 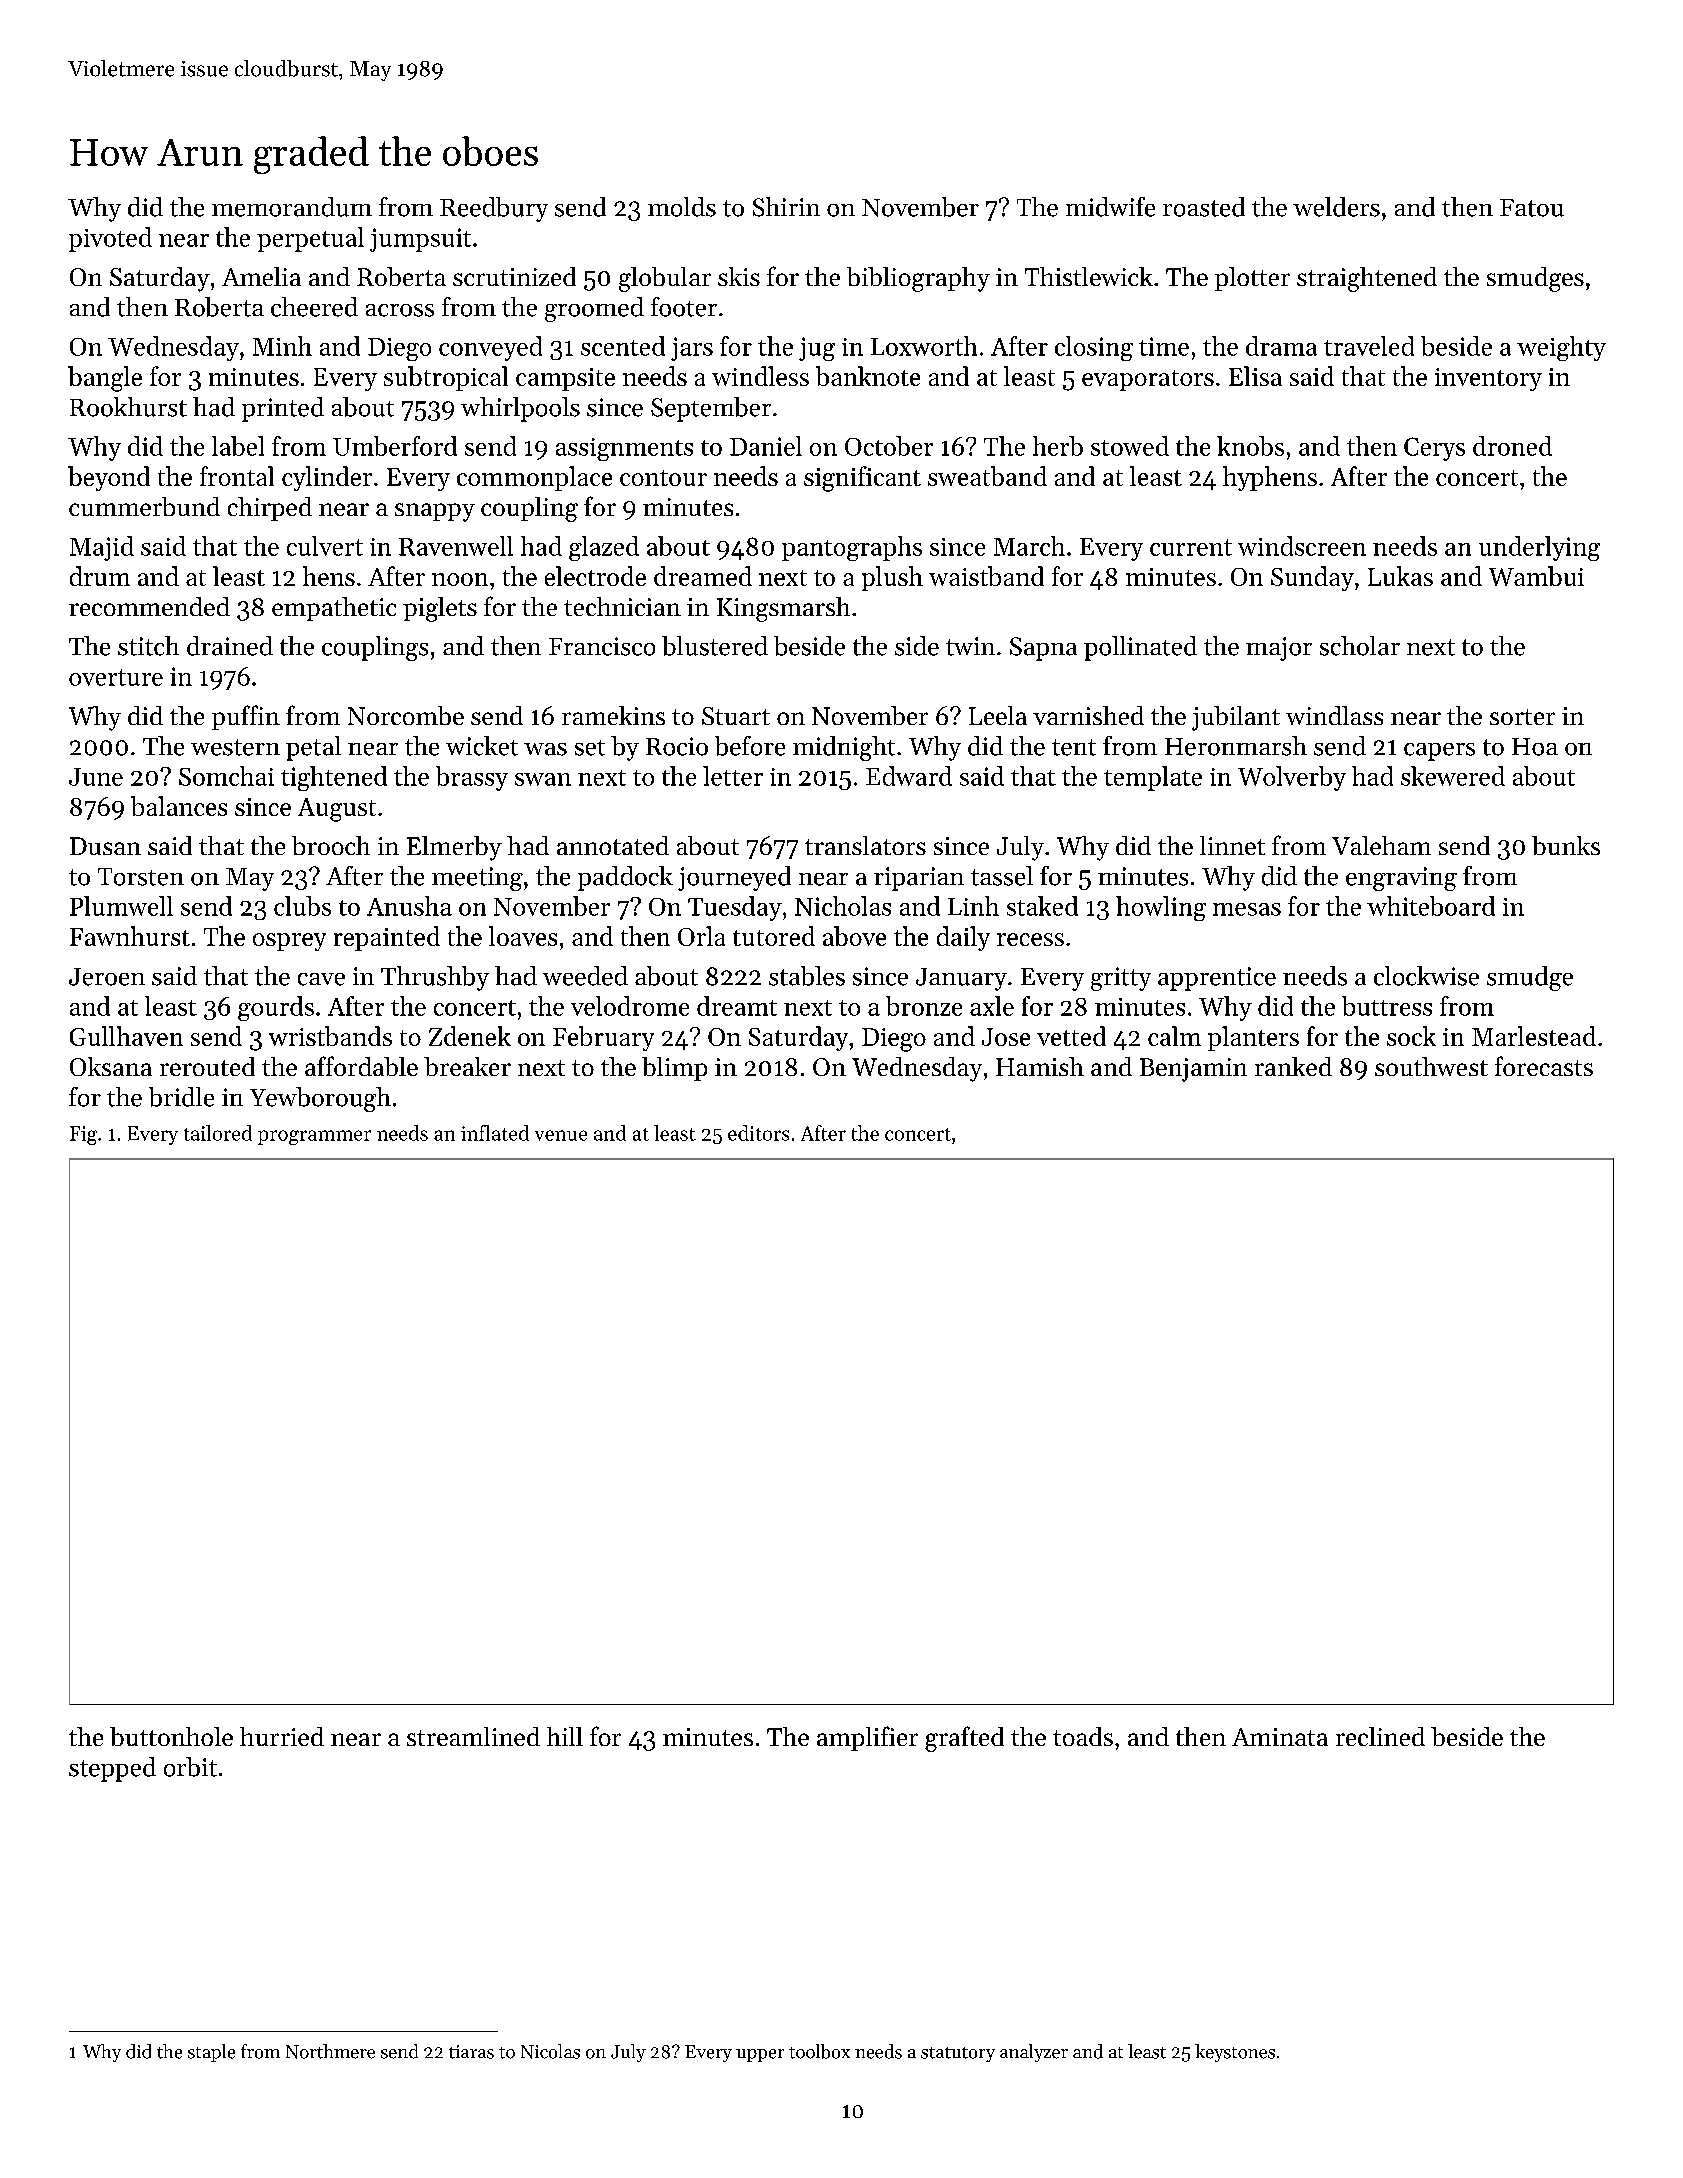 I want to click on buttonhole, so click(x=171, y=1736).
